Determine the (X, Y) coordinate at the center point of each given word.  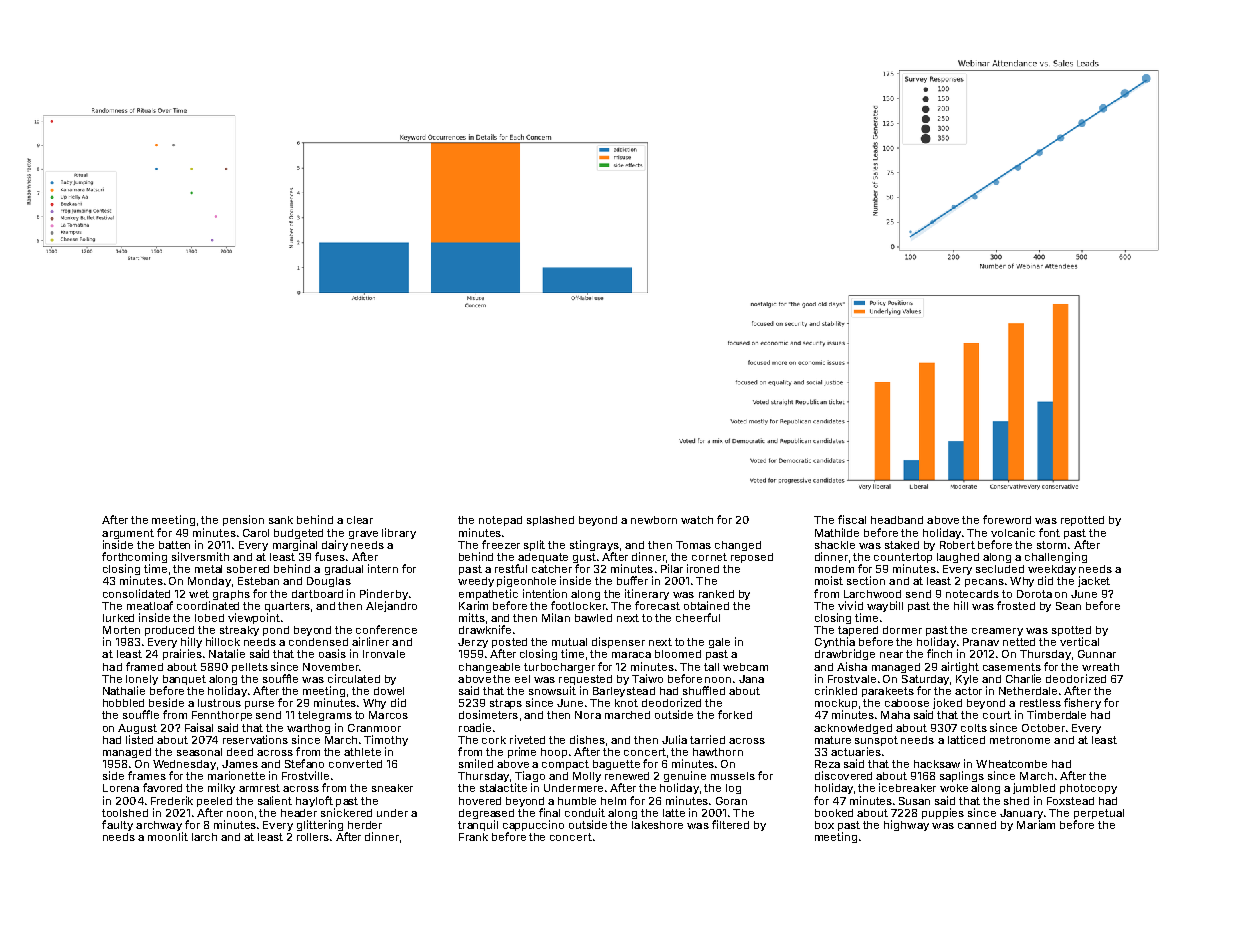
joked (947, 703)
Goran (731, 801)
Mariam (1036, 824)
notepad (500, 521)
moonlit (168, 836)
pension (243, 520)
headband (897, 520)
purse (259, 705)
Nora (588, 715)
